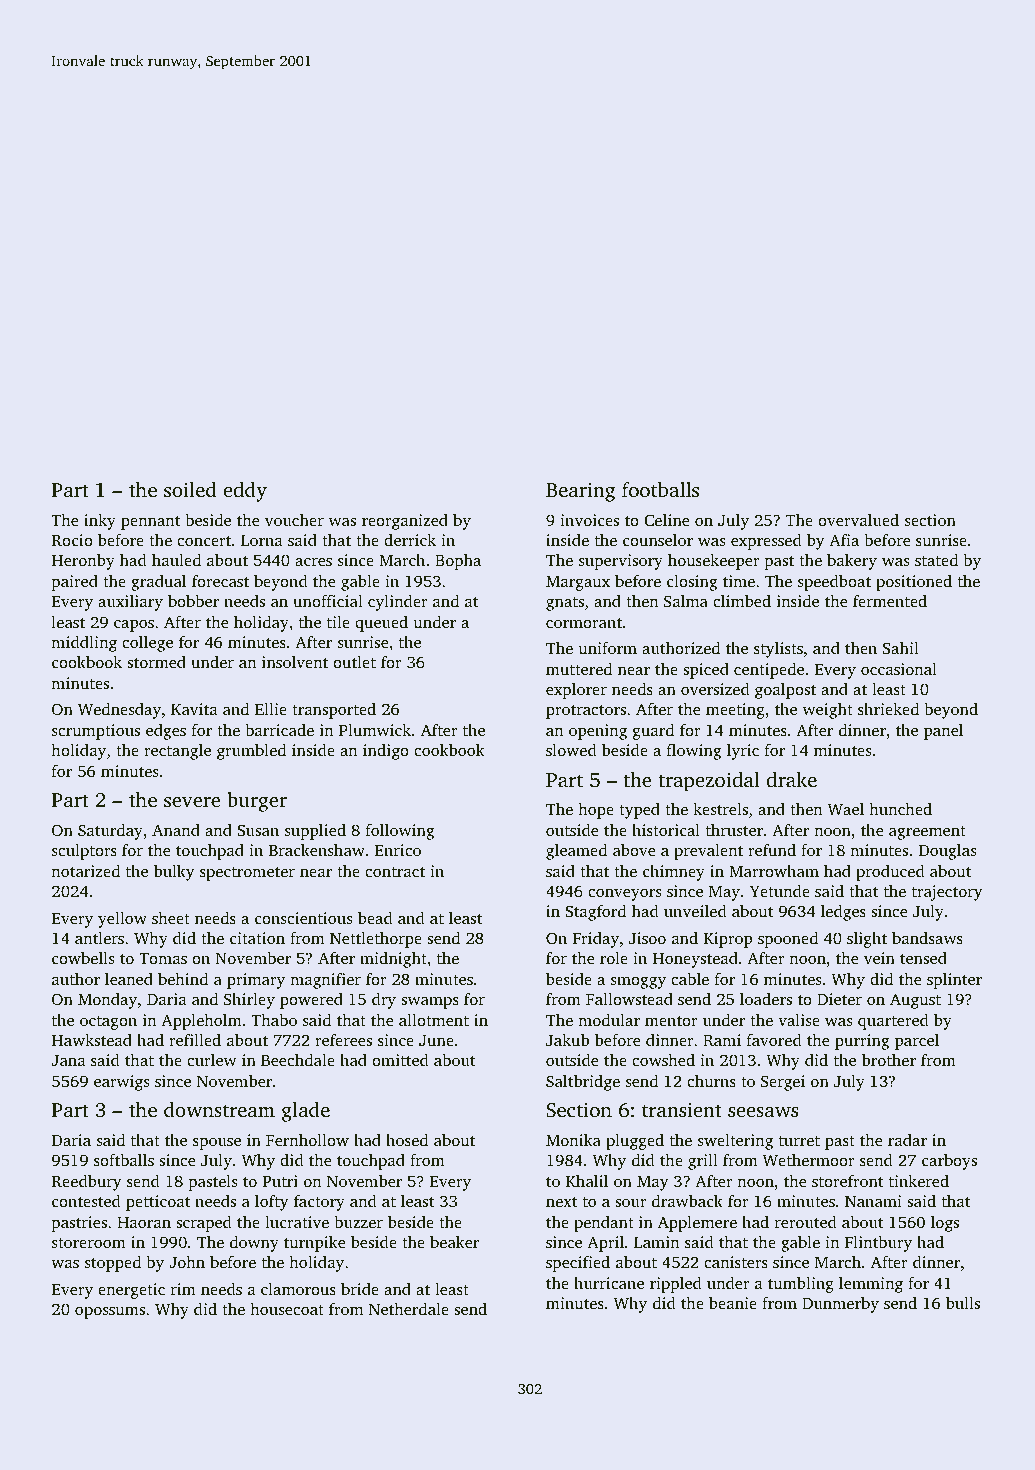  I want to click on soiled, so click(190, 489).
